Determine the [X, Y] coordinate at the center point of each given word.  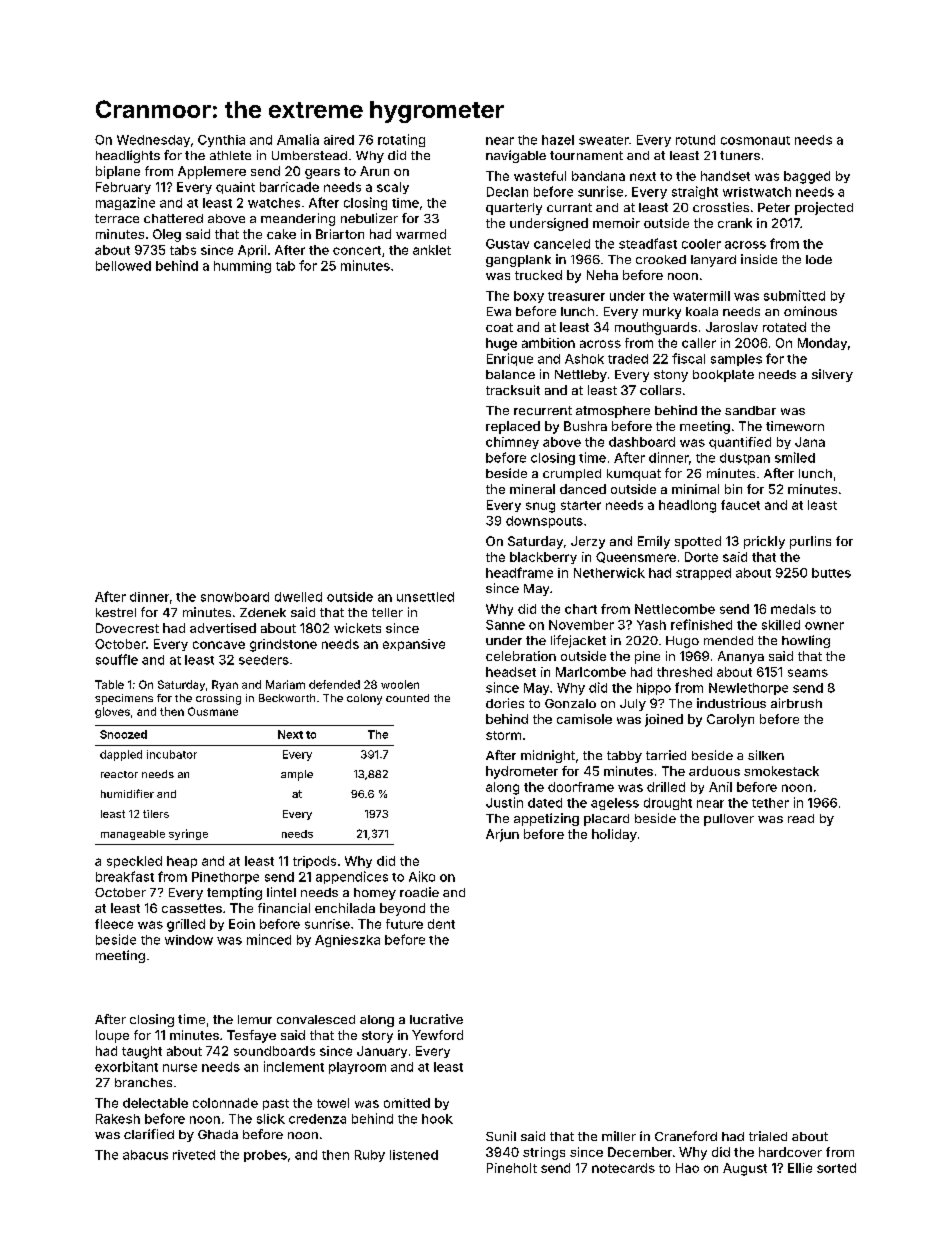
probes [265, 1156]
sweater [604, 140]
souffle [117, 659]
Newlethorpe [748, 689]
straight [695, 192]
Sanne [505, 625]
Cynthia [221, 141]
